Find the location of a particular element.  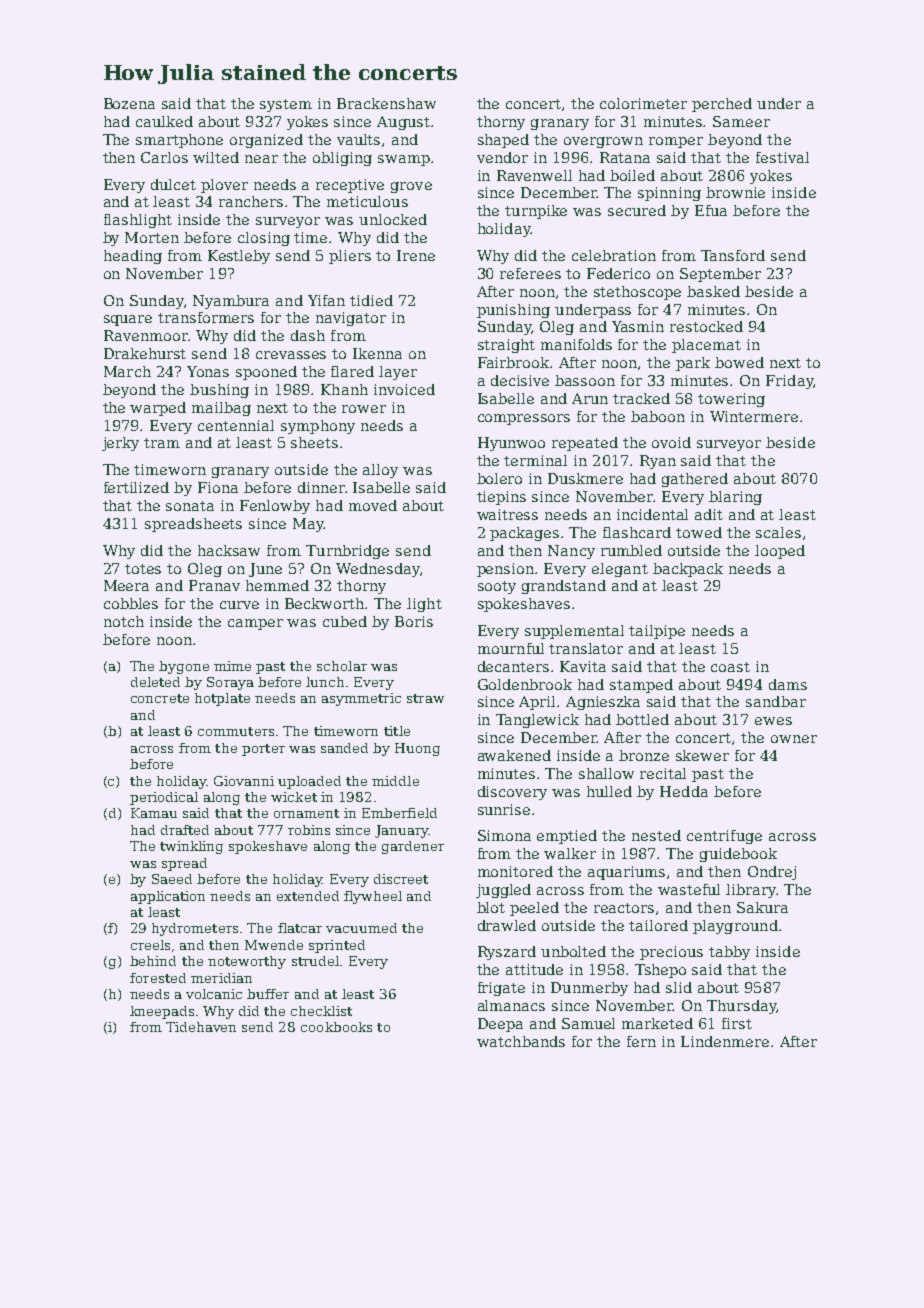

sooty is located at coordinates (497, 587).
